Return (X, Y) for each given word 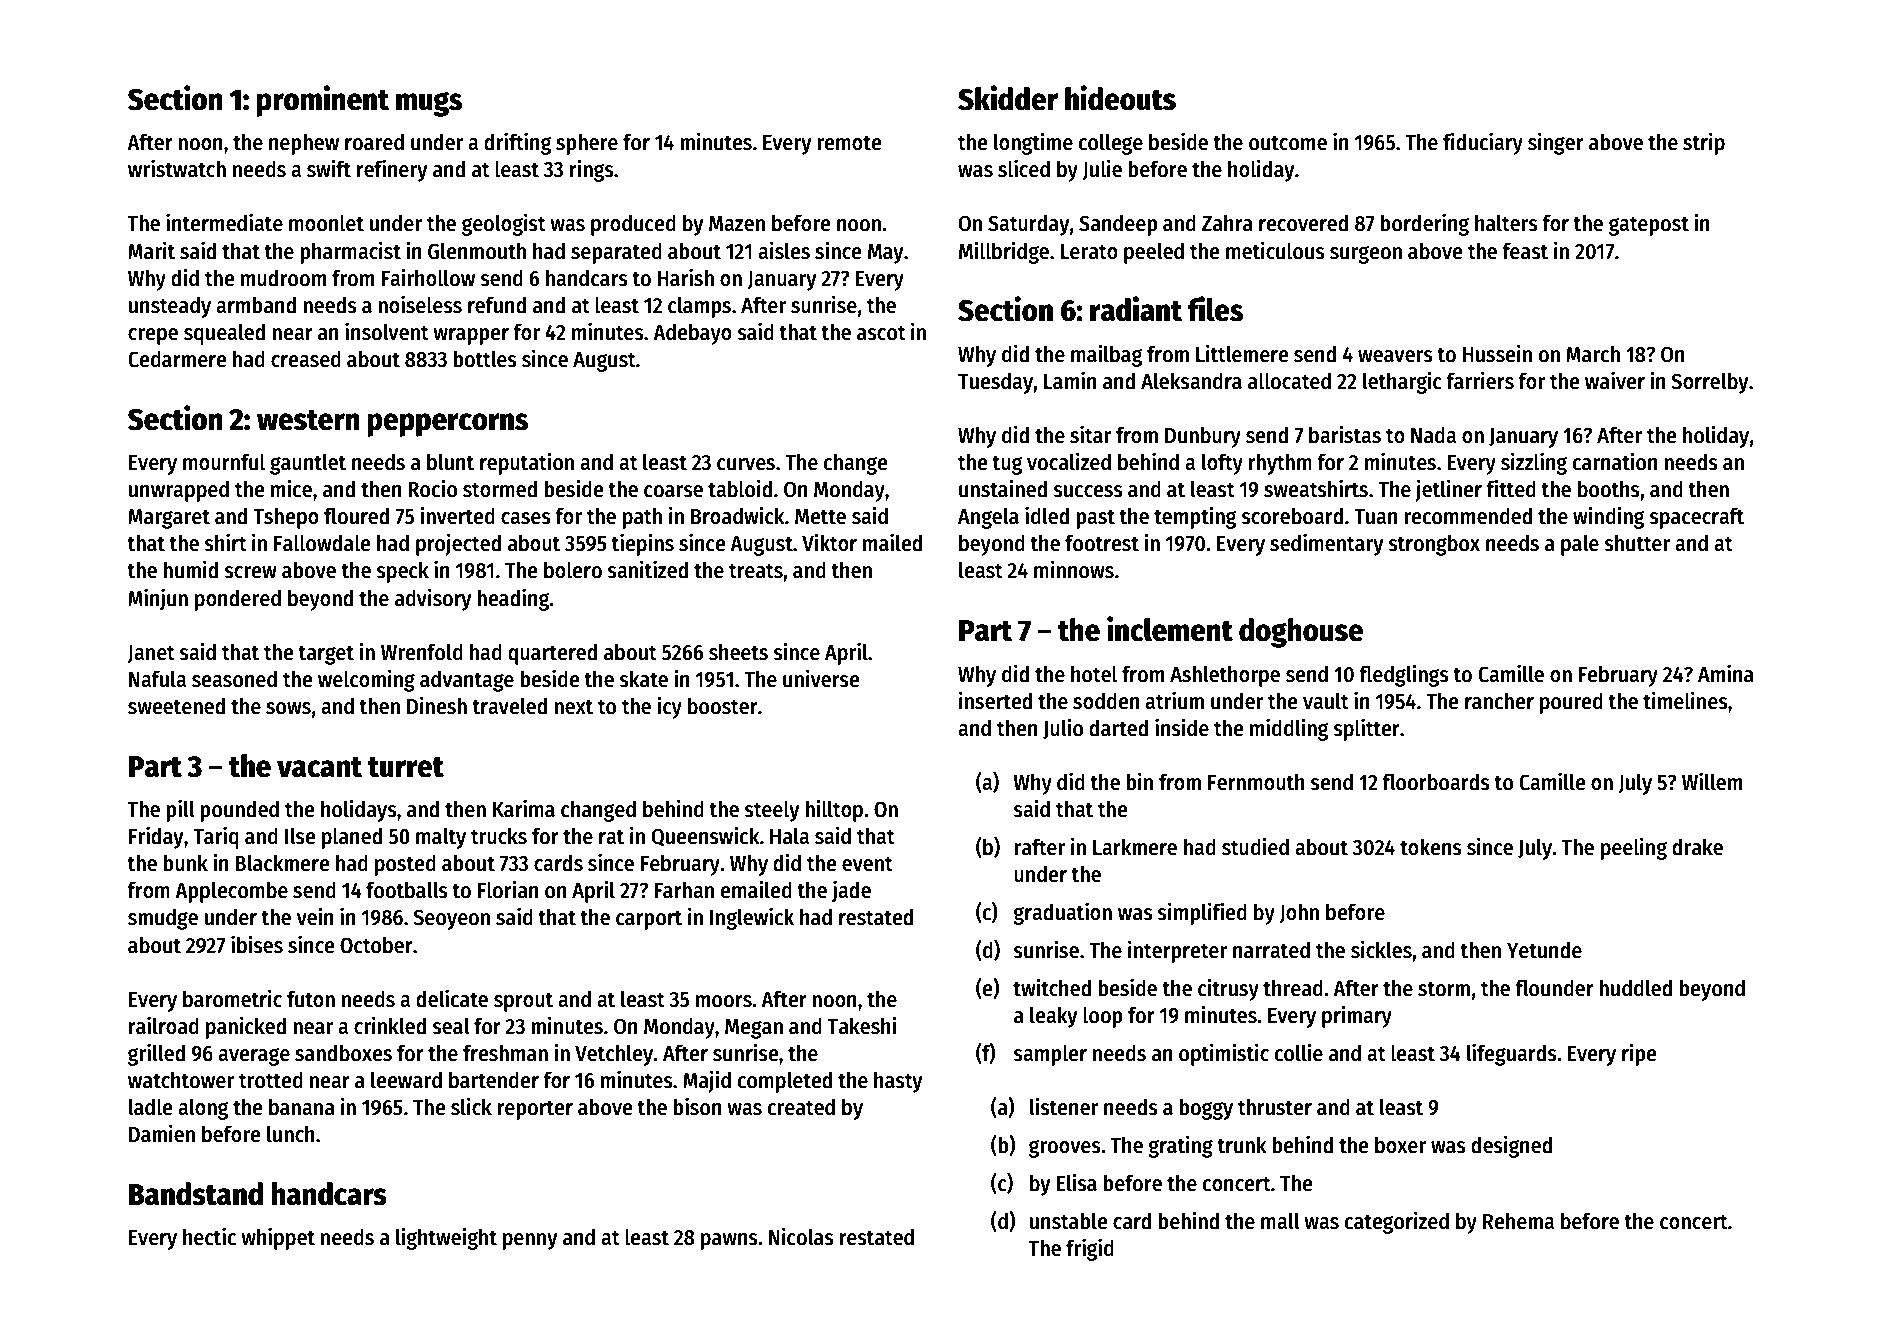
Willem (1712, 781)
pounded (239, 811)
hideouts (1120, 98)
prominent (323, 101)
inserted (995, 700)
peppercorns (447, 425)
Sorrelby (1710, 383)
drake (1697, 847)
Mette (820, 517)
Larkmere (1135, 847)
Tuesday (996, 383)
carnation (1614, 461)
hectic (209, 1236)
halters (1506, 223)
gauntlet (308, 464)
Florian (508, 889)
